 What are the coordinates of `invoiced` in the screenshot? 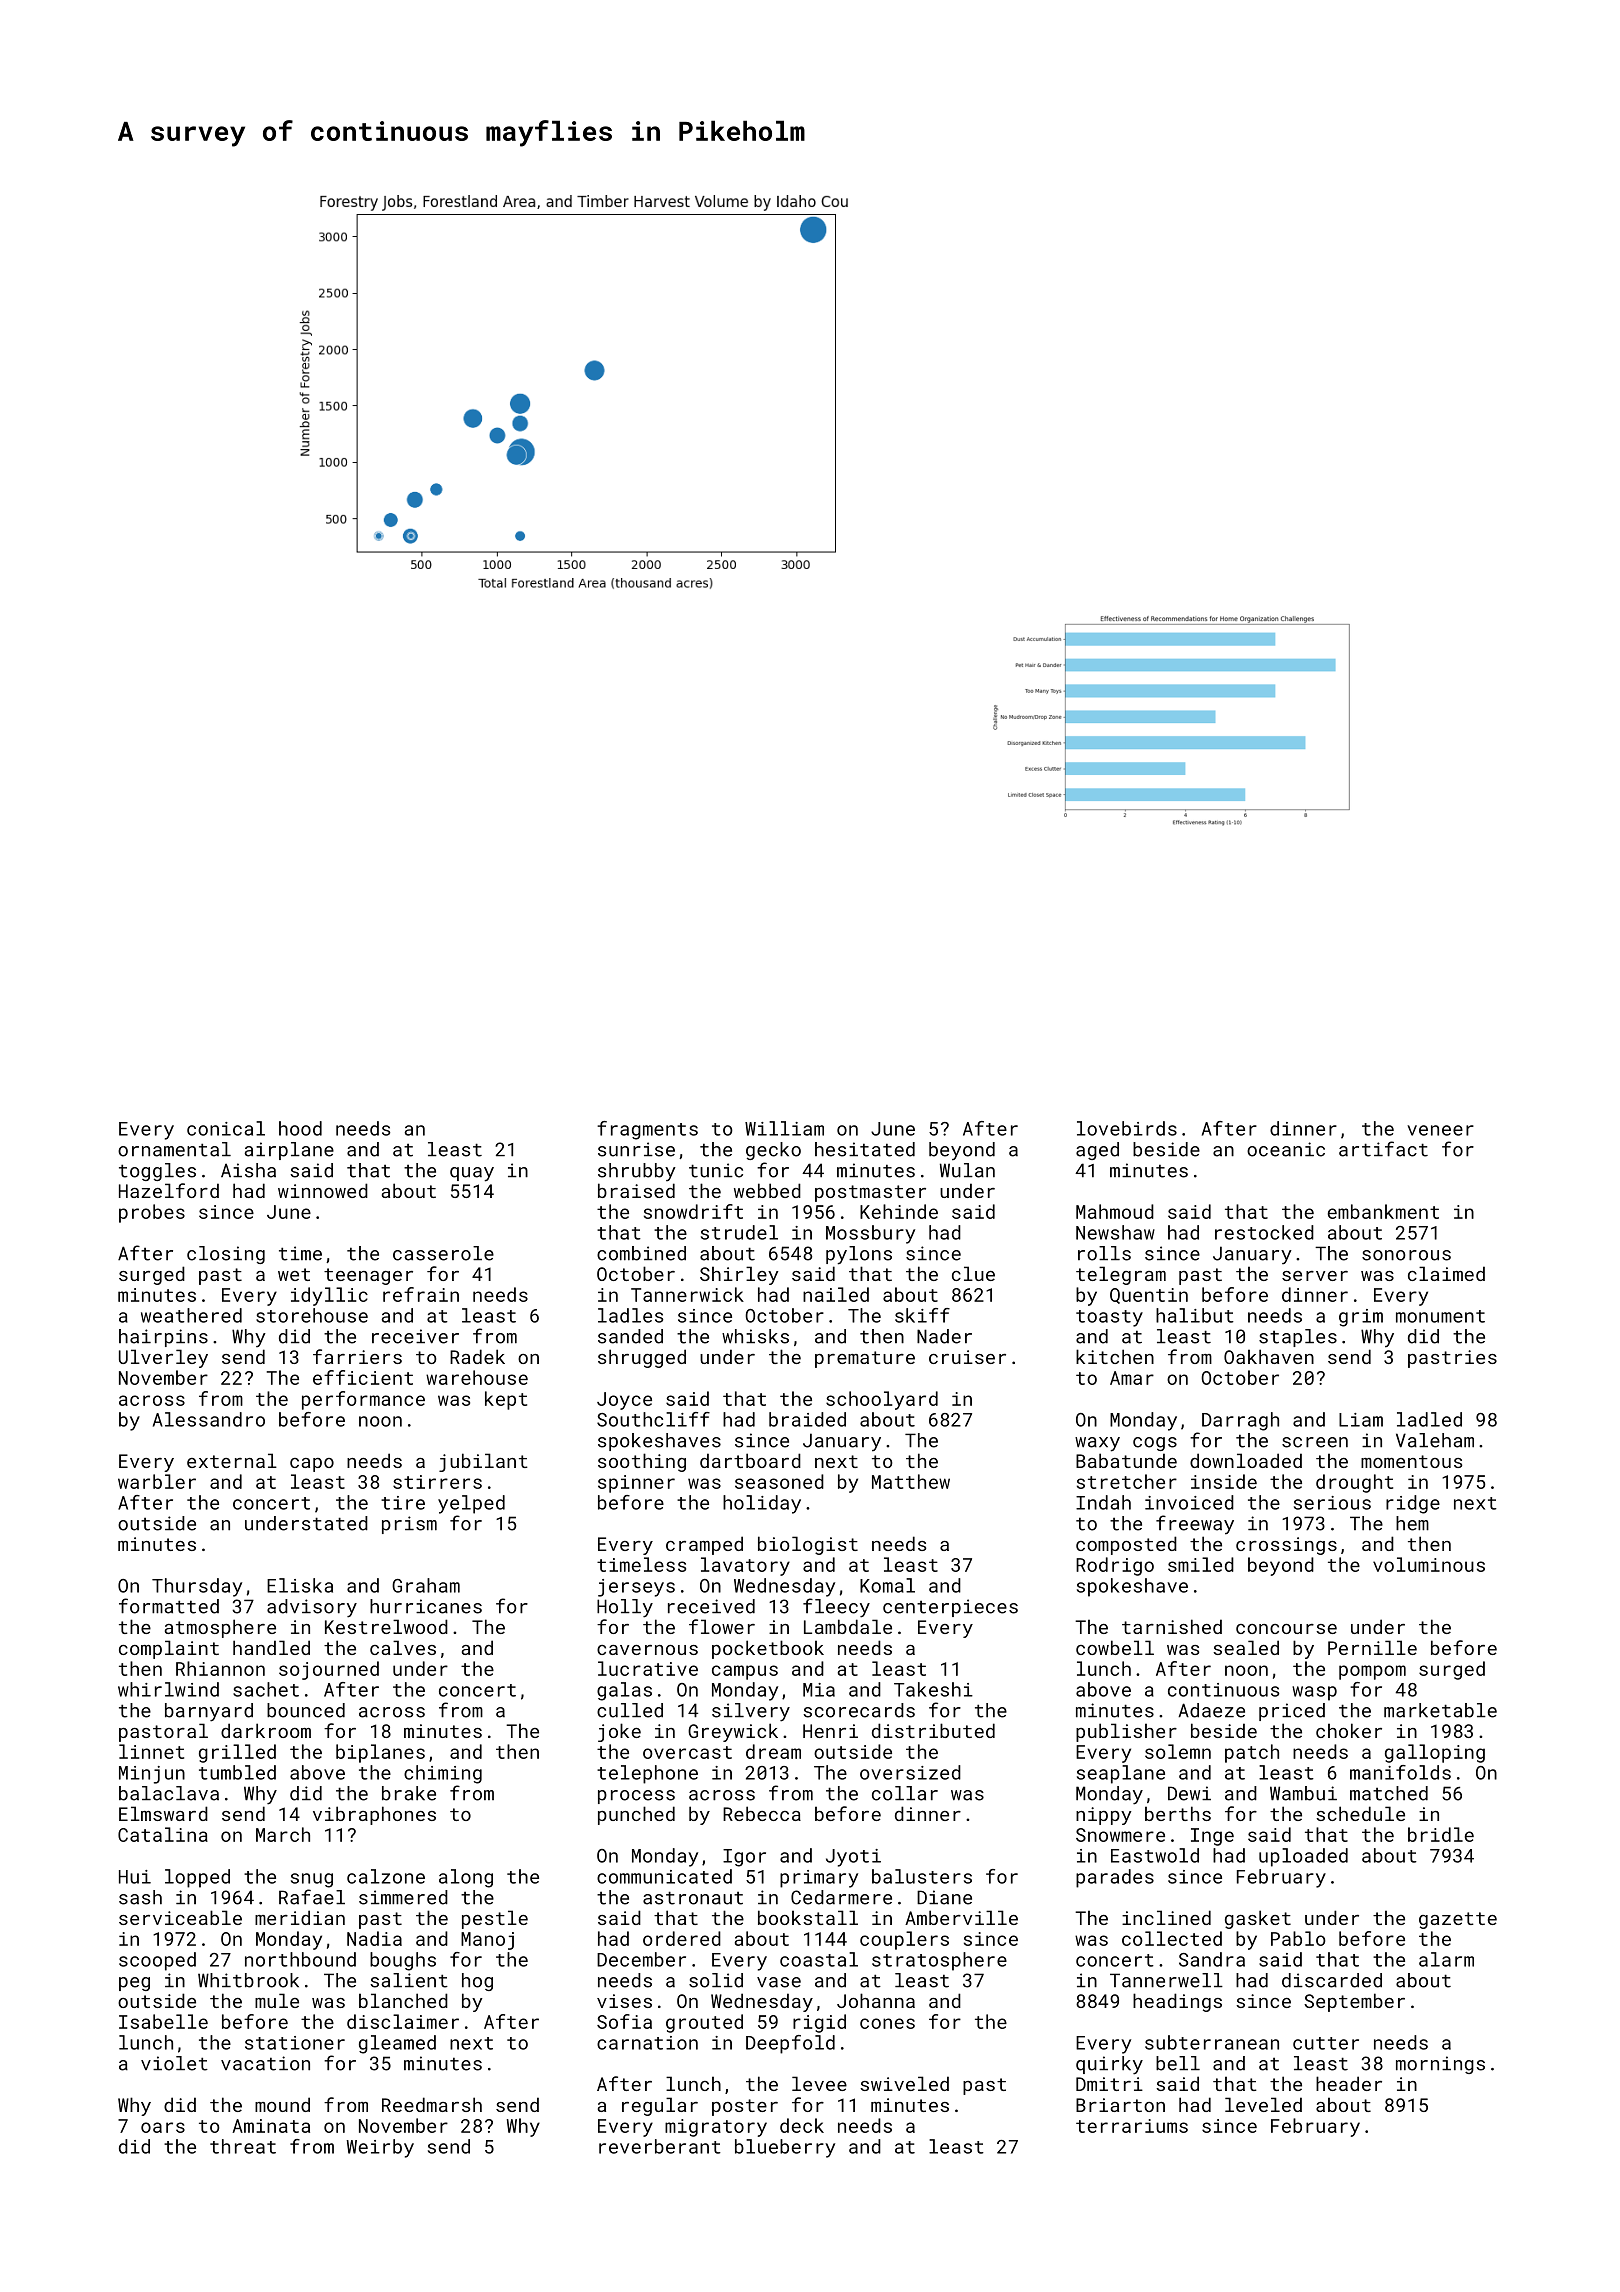 It's located at (1189, 1502).
